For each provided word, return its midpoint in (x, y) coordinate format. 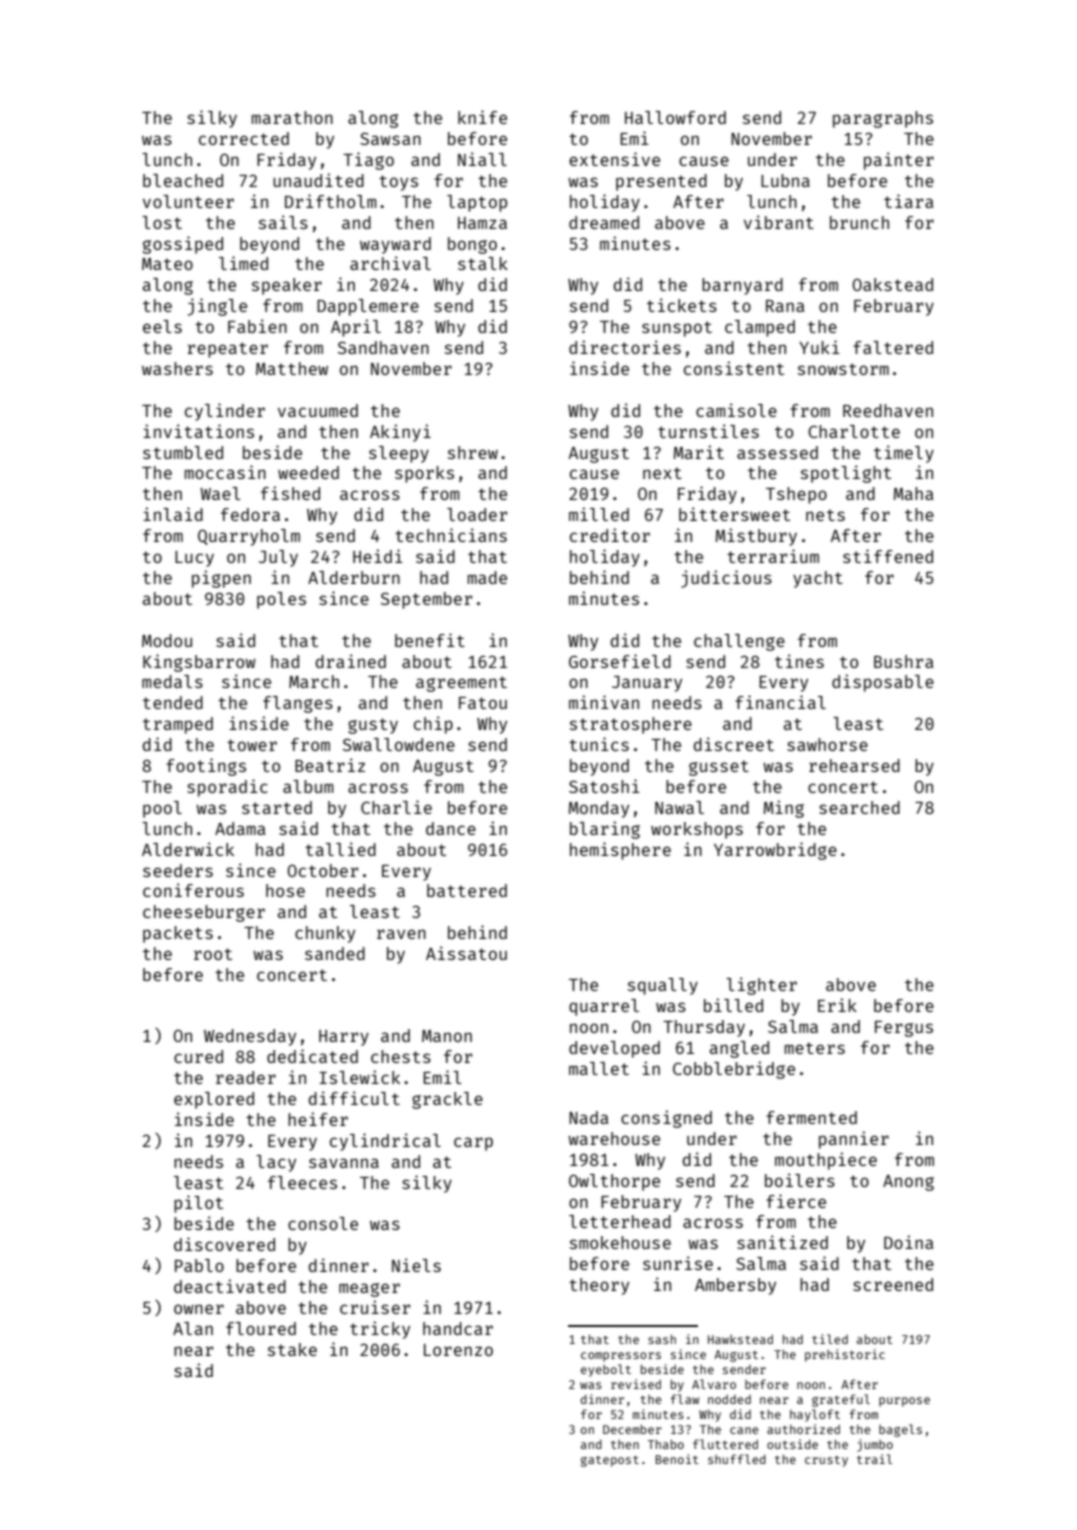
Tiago (368, 161)
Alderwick (188, 849)
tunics (599, 744)
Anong (908, 1183)
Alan (193, 1328)
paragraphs (883, 119)
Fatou (483, 703)
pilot (198, 1204)
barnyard (742, 286)
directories (625, 347)
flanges (298, 704)
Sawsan (390, 138)
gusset (719, 768)
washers (177, 368)
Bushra (904, 661)
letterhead (620, 1221)
